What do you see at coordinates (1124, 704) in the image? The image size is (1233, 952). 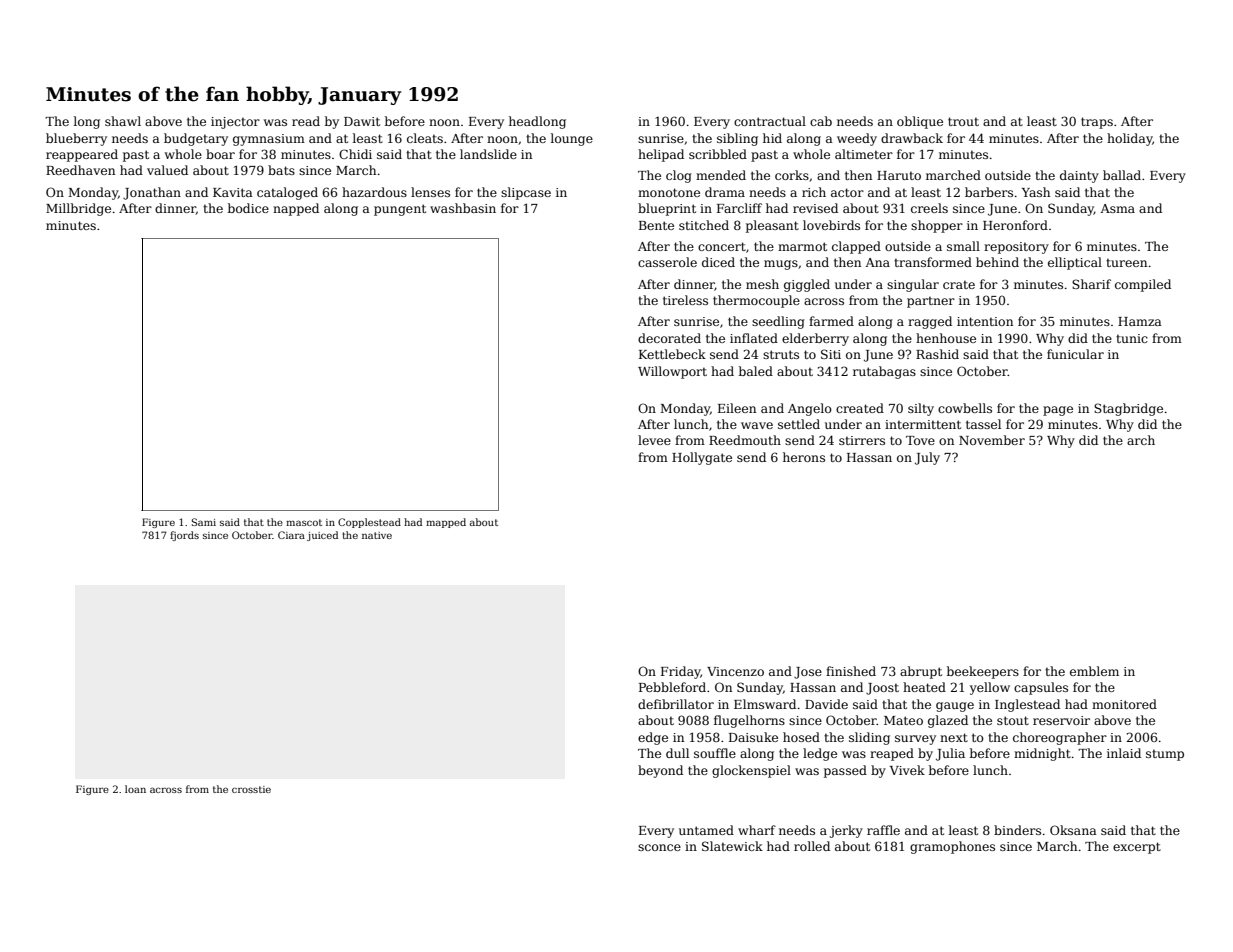 I see `monitored` at bounding box center [1124, 704].
